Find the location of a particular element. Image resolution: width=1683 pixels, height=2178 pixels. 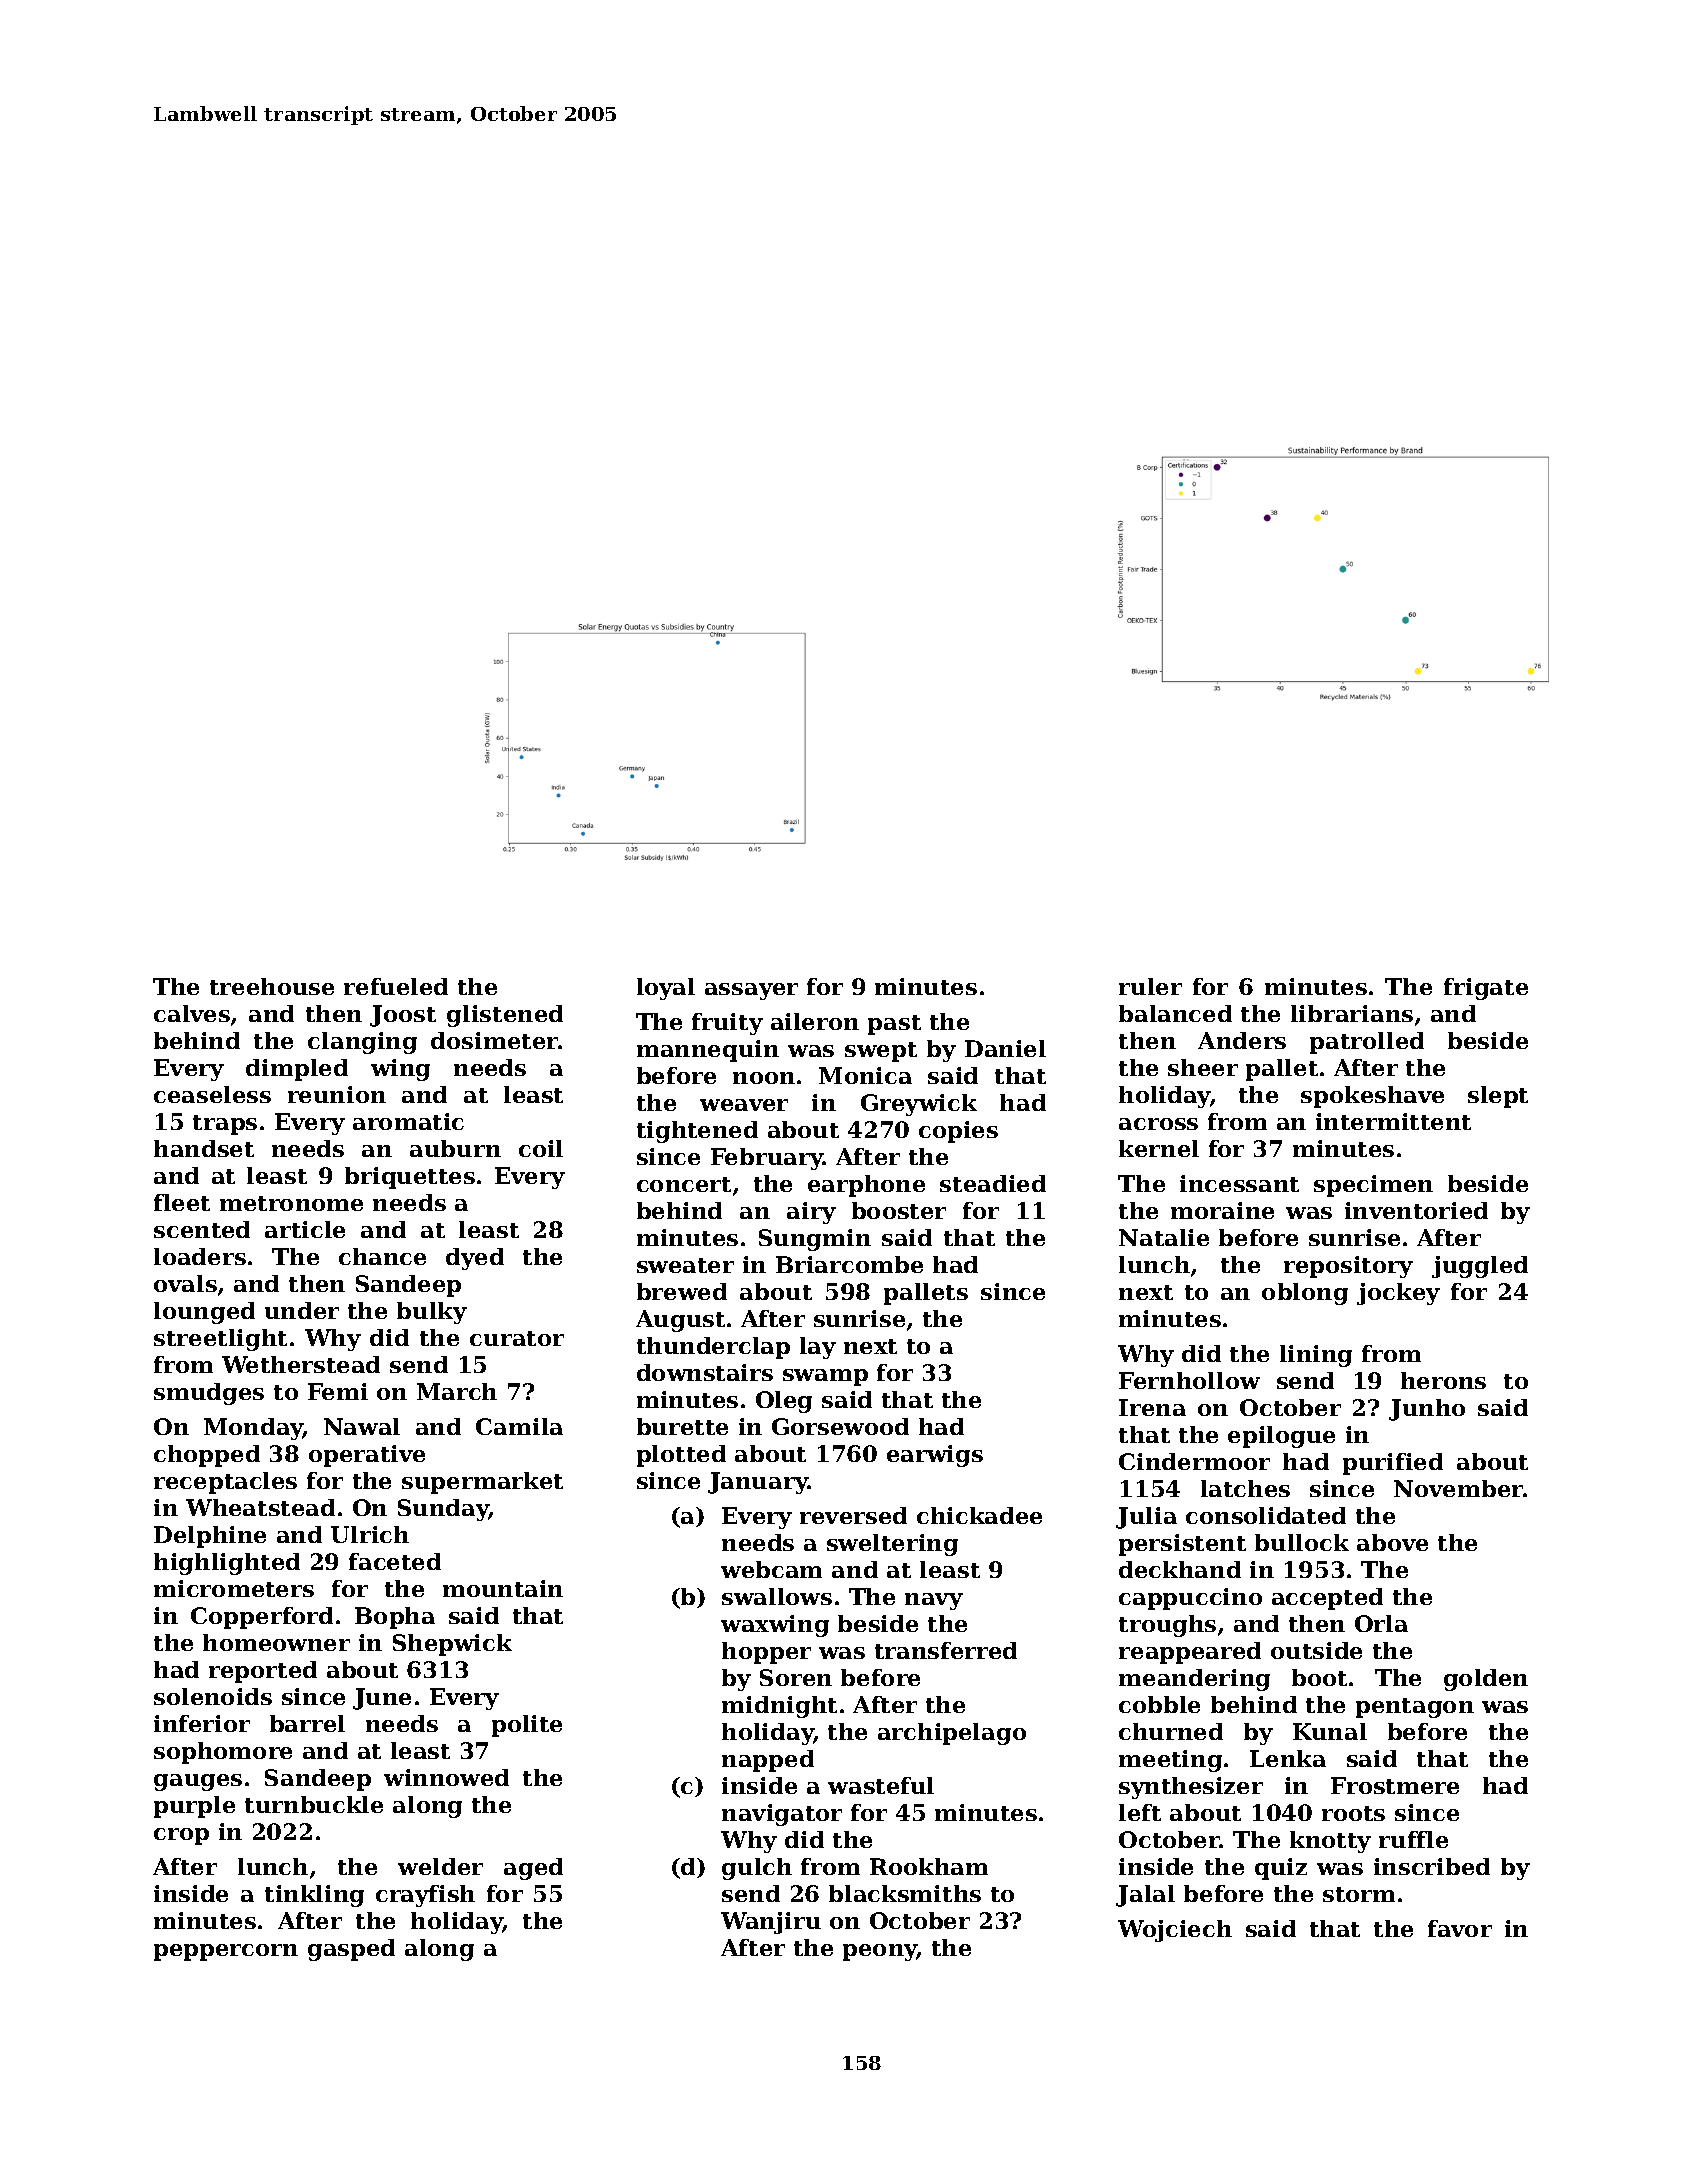

treehouse is located at coordinates (272, 986).
